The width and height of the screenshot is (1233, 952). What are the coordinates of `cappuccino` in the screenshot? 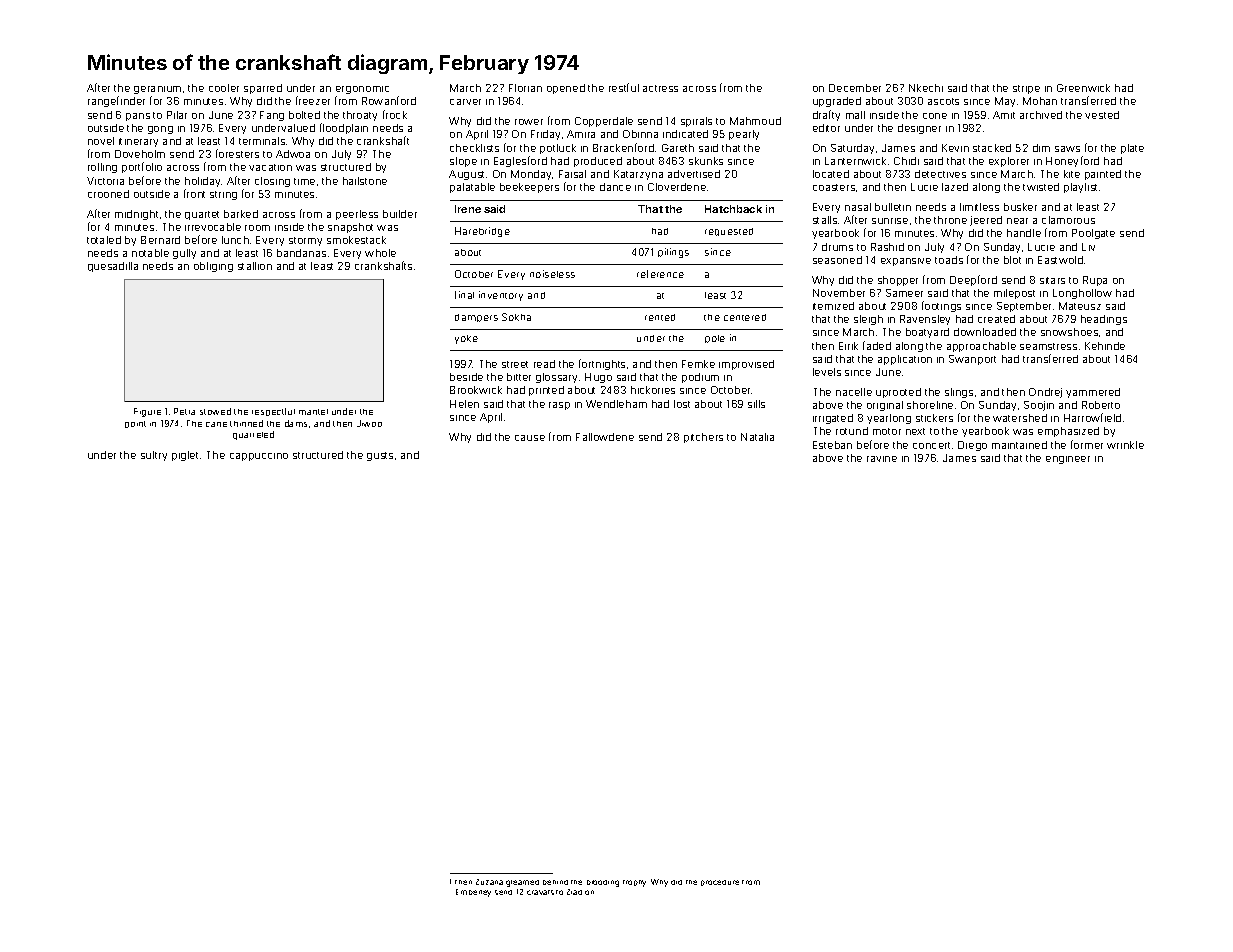 It's located at (259, 457).
